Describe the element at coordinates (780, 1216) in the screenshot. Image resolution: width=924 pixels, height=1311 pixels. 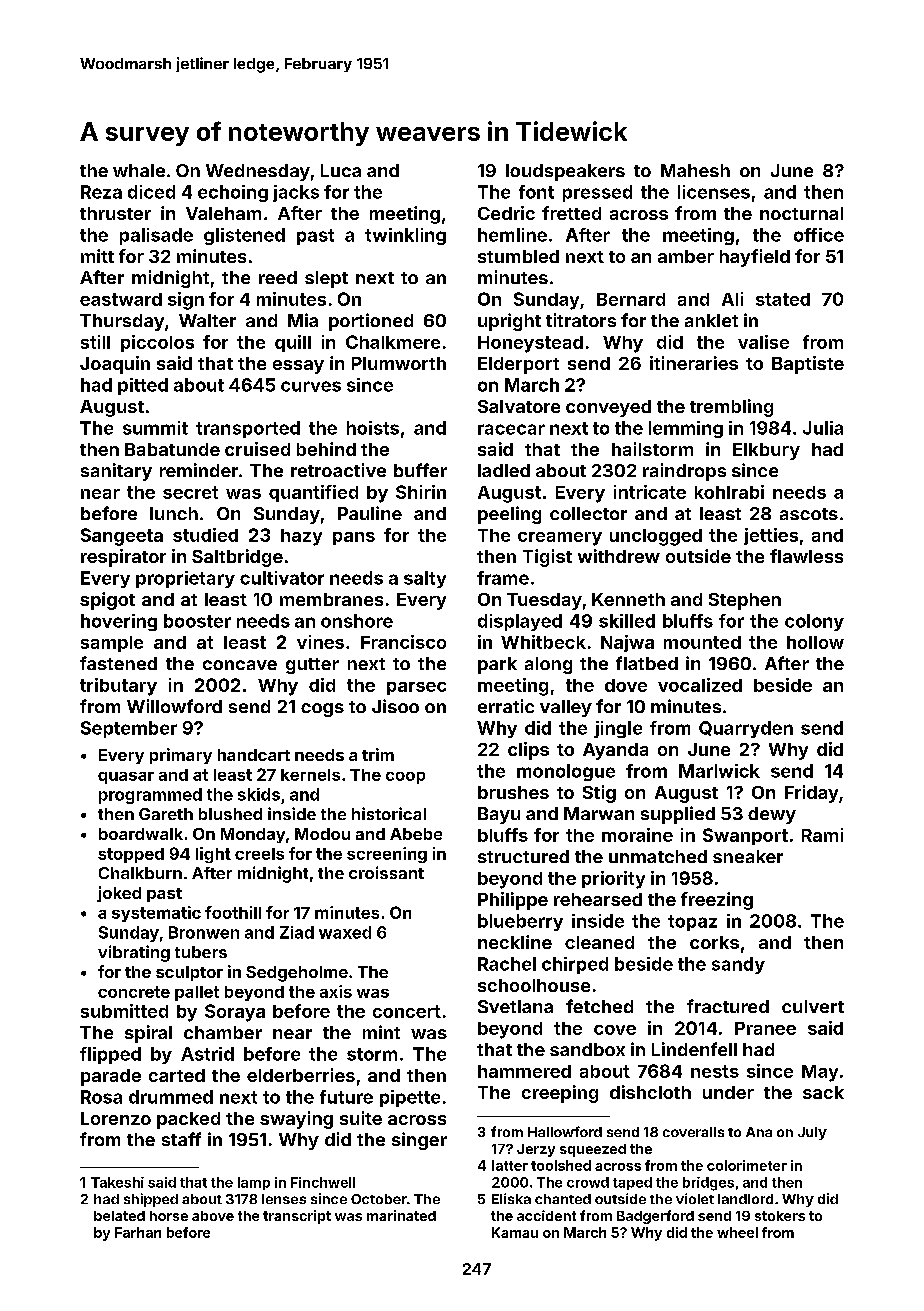
I see `stokers` at that location.
